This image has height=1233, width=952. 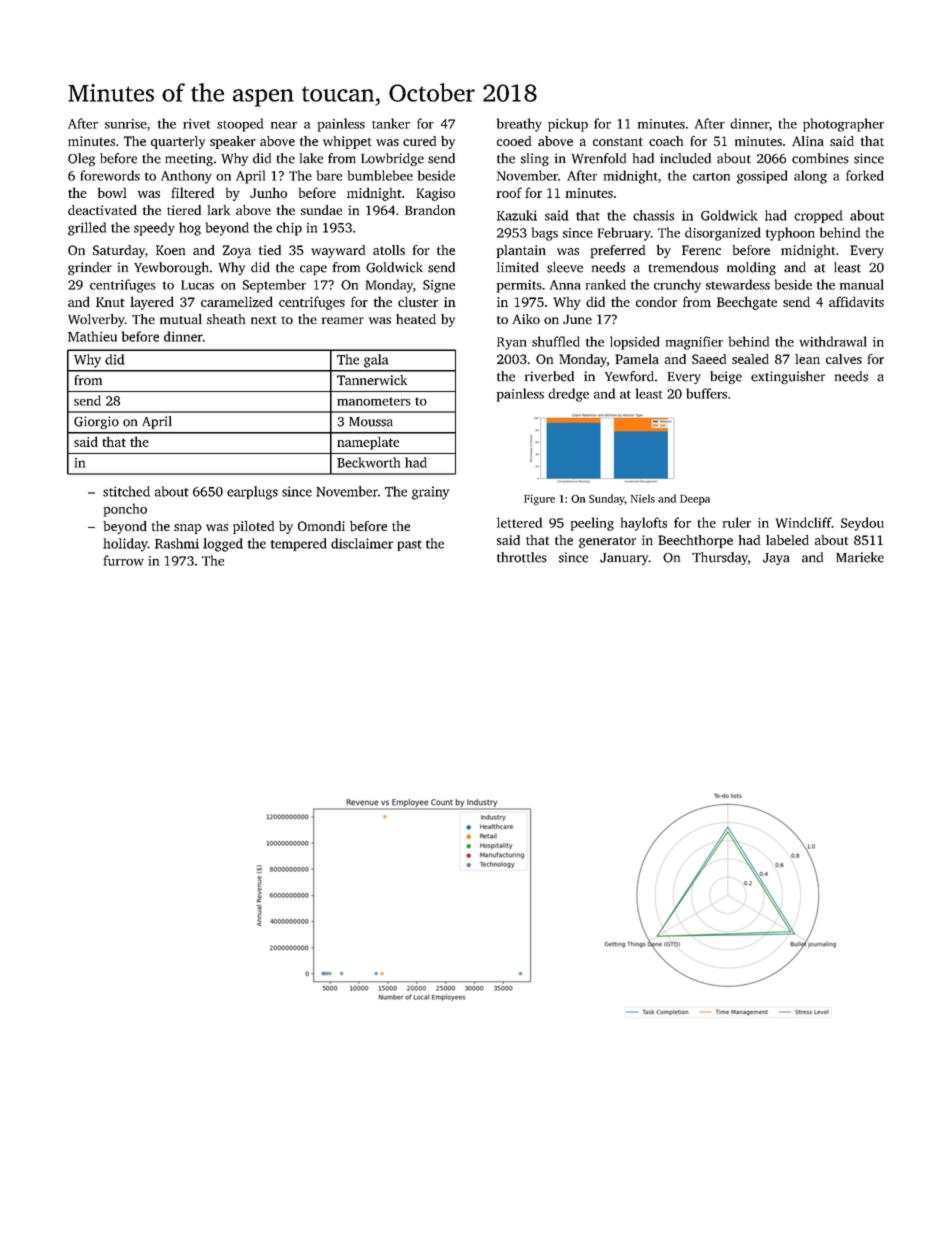 I want to click on earplugs, so click(x=252, y=493).
